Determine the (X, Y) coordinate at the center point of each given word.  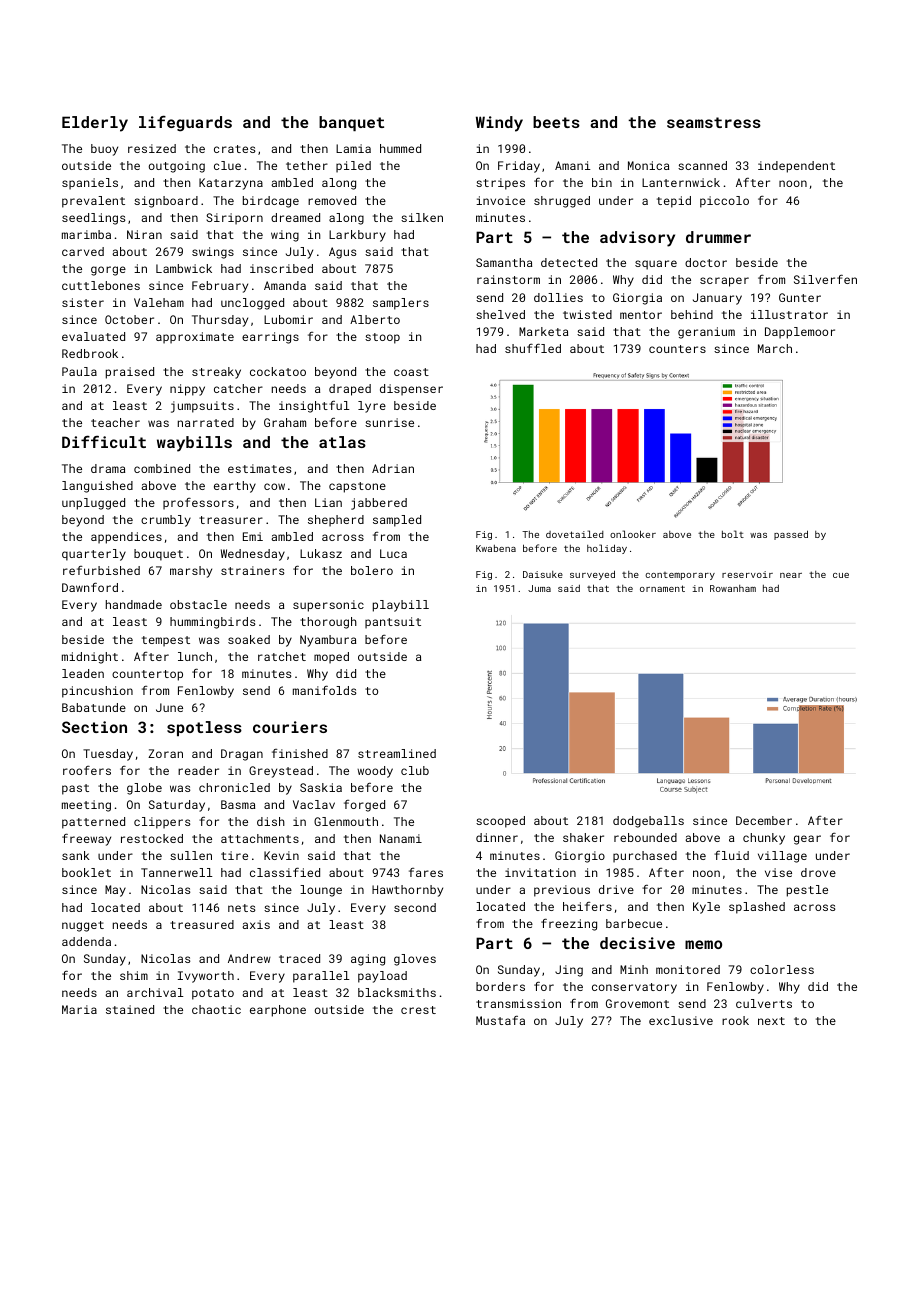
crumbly (166, 521)
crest (418, 1010)
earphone (278, 1011)
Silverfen (825, 279)
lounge (321, 891)
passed (791, 535)
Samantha (504, 262)
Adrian (393, 468)
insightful (314, 407)
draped (350, 390)
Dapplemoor (800, 333)
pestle (807, 891)
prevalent (93, 202)
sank (76, 855)
